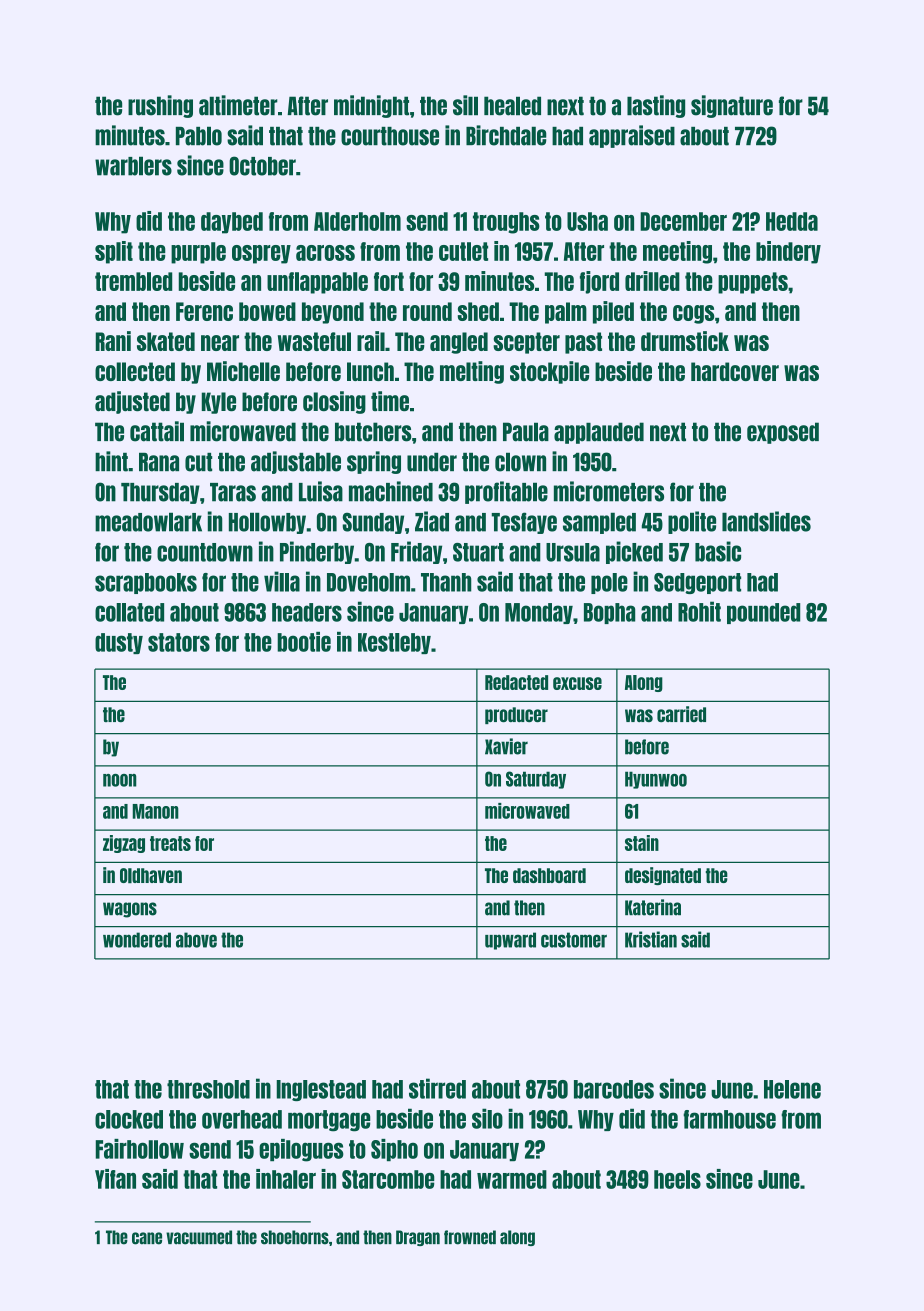  I want to click on warmed, so click(512, 1179).
